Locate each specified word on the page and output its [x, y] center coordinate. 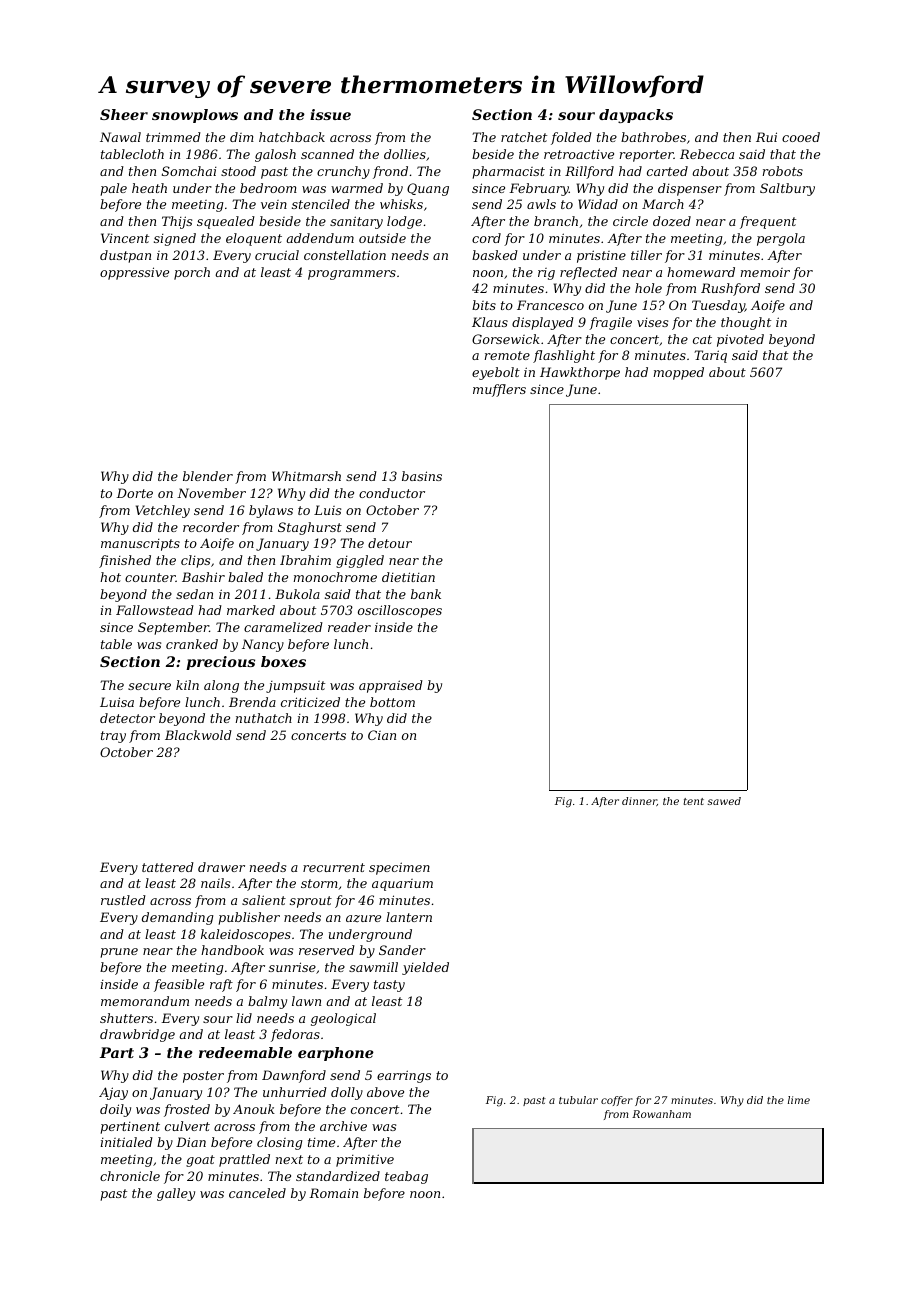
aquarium [402, 885]
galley [176, 1194]
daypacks [636, 116]
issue [330, 114]
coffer [617, 1101]
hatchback [292, 137]
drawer [221, 867]
